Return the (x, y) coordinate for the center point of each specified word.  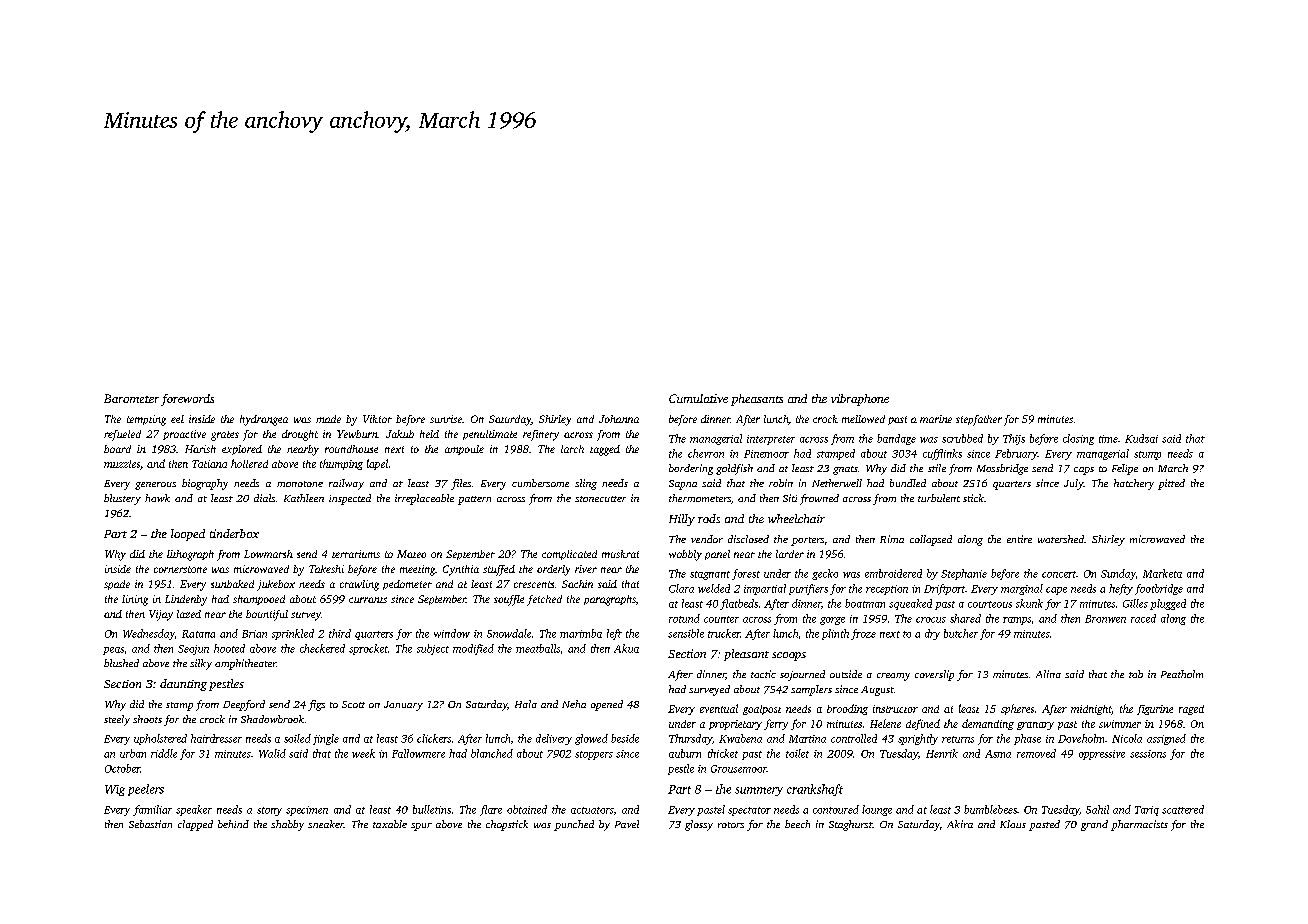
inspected (350, 499)
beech (797, 824)
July (1074, 484)
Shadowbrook (272, 719)
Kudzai (1141, 438)
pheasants (757, 400)
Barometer (131, 398)
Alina (1048, 674)
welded (714, 588)
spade (117, 585)
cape (1056, 591)
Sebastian (150, 824)
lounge (877, 810)
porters (807, 541)
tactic (763, 674)
